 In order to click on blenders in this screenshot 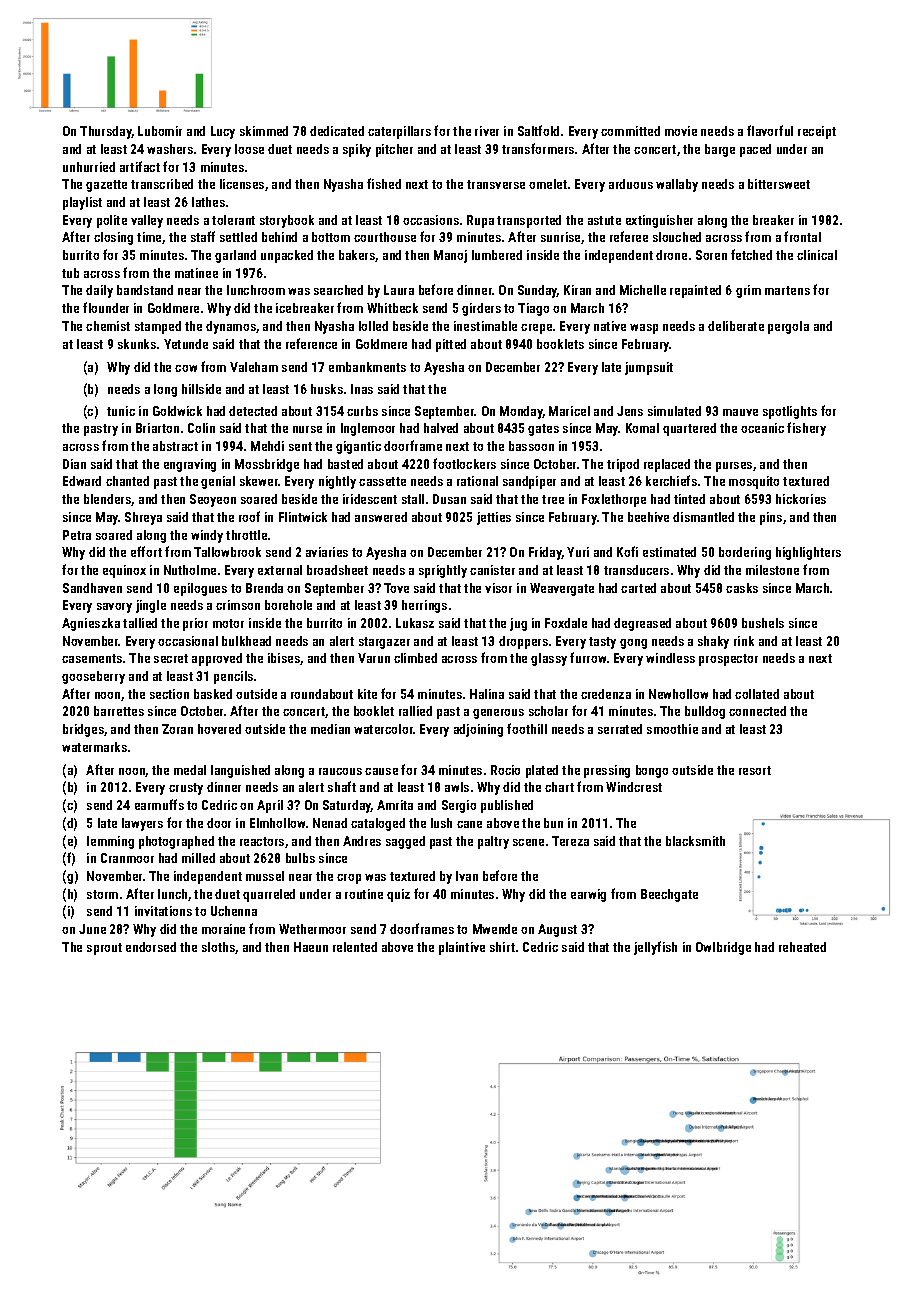, I will do `click(108, 500)`.
